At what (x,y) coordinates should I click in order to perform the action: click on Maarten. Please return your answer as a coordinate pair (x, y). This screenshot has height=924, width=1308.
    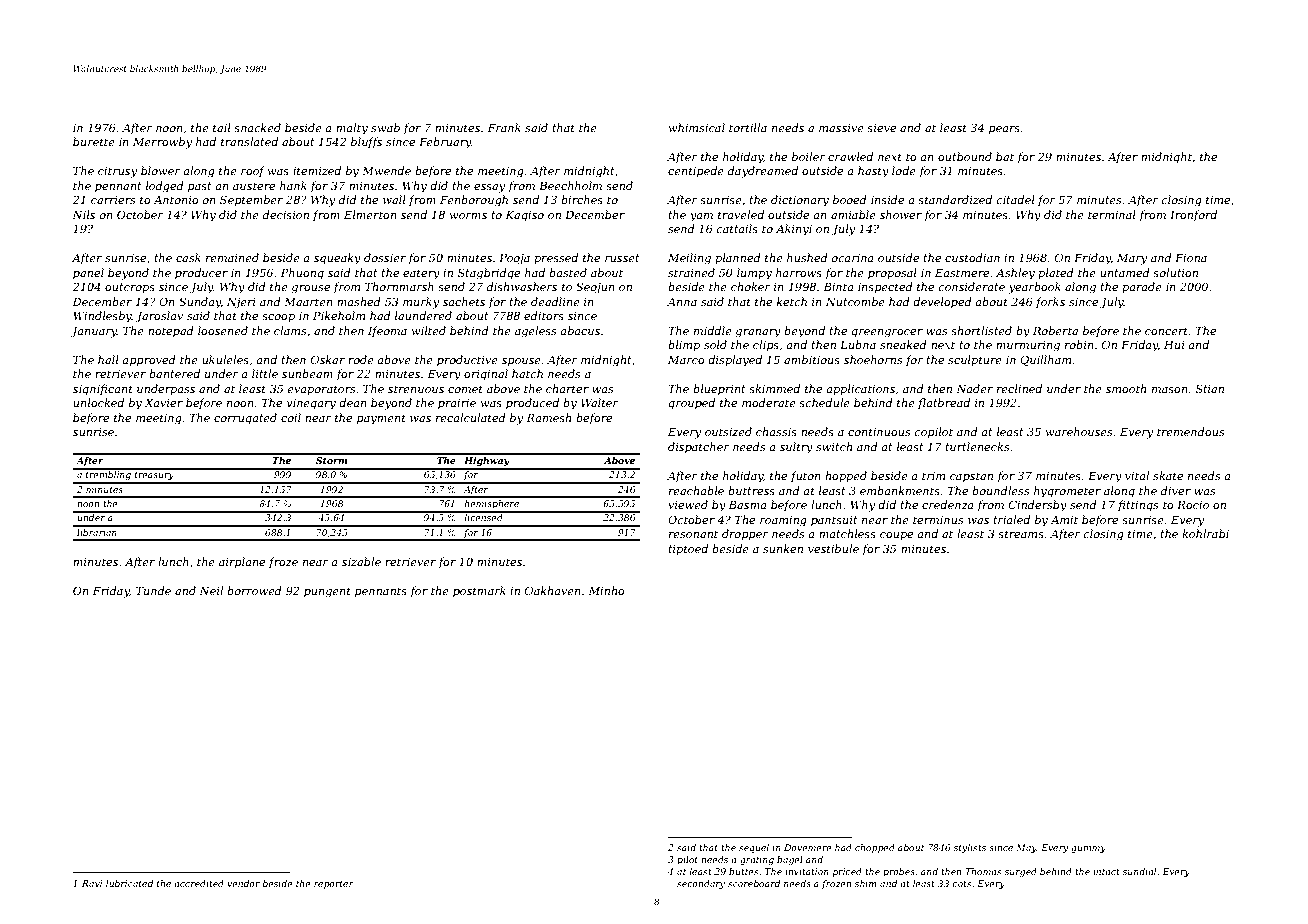
    Looking at the image, I should click on (308, 302).
